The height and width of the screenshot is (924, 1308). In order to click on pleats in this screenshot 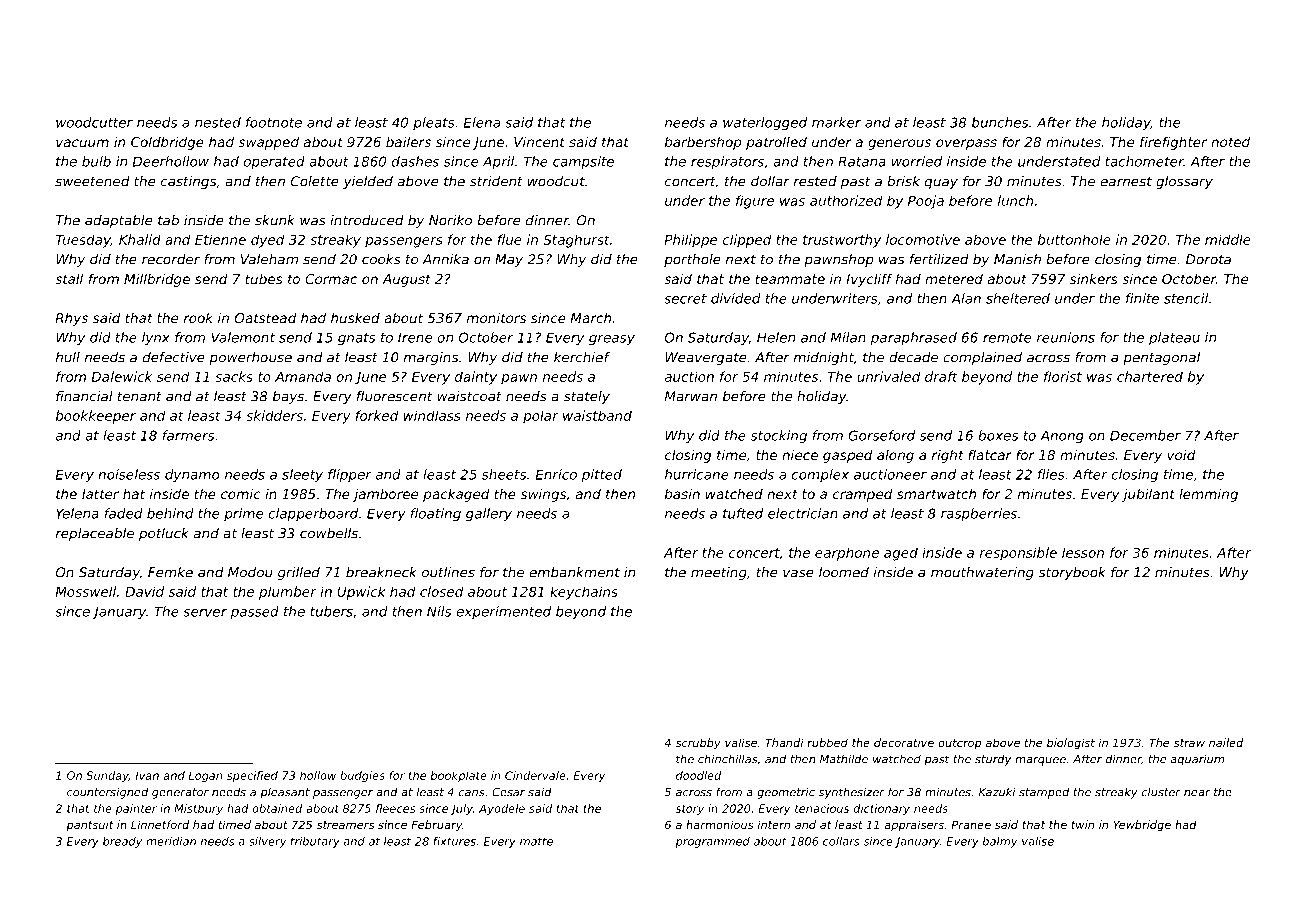, I will do `click(434, 123)`.
